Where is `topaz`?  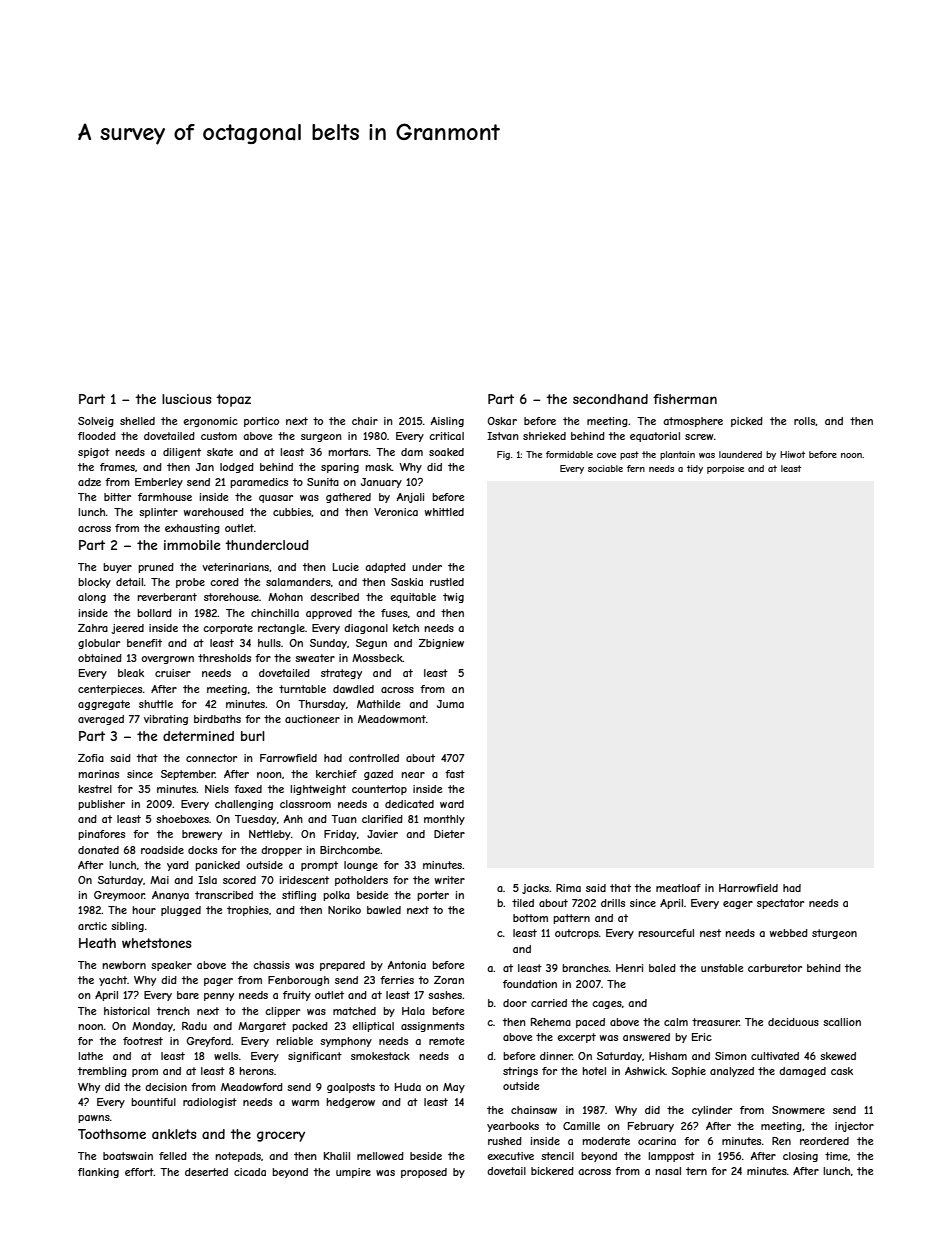
topaz is located at coordinates (233, 400).
